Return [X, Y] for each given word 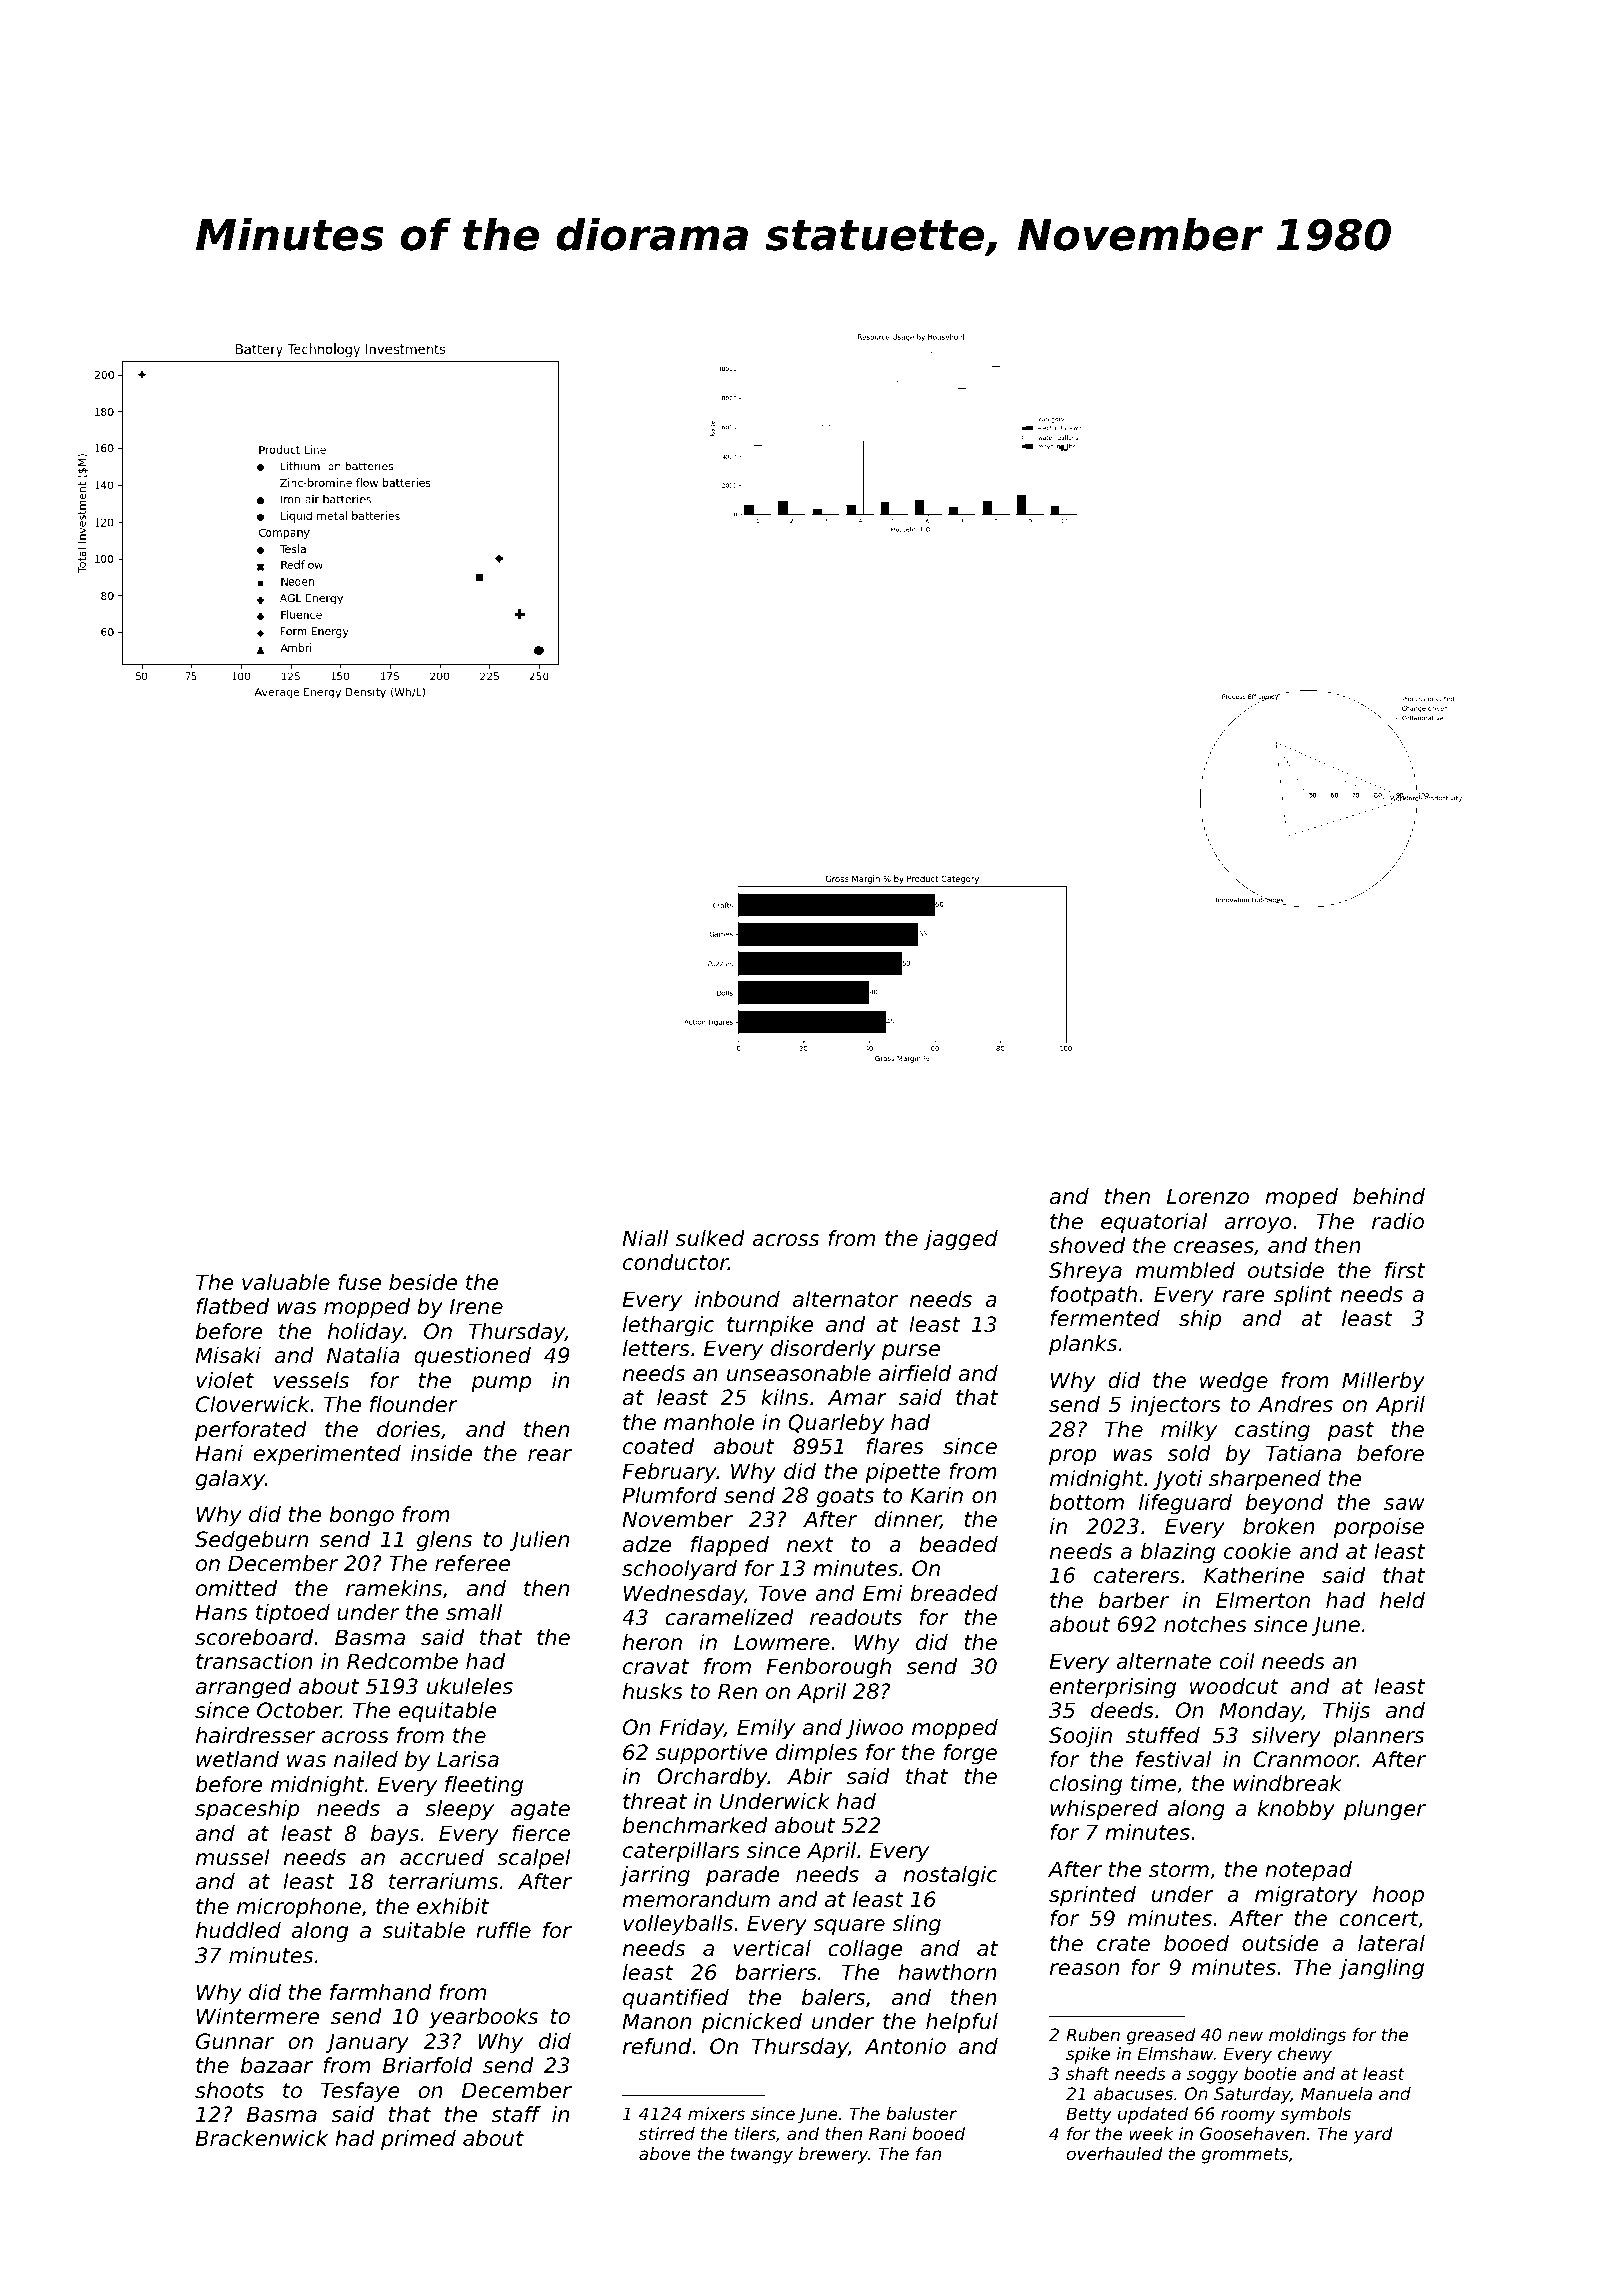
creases [1214, 1247]
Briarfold [428, 2065]
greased [1161, 2036]
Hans [221, 1612]
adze [647, 1544]
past [1351, 1432]
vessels [311, 1380]
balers [833, 1997]
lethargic [669, 1326]
